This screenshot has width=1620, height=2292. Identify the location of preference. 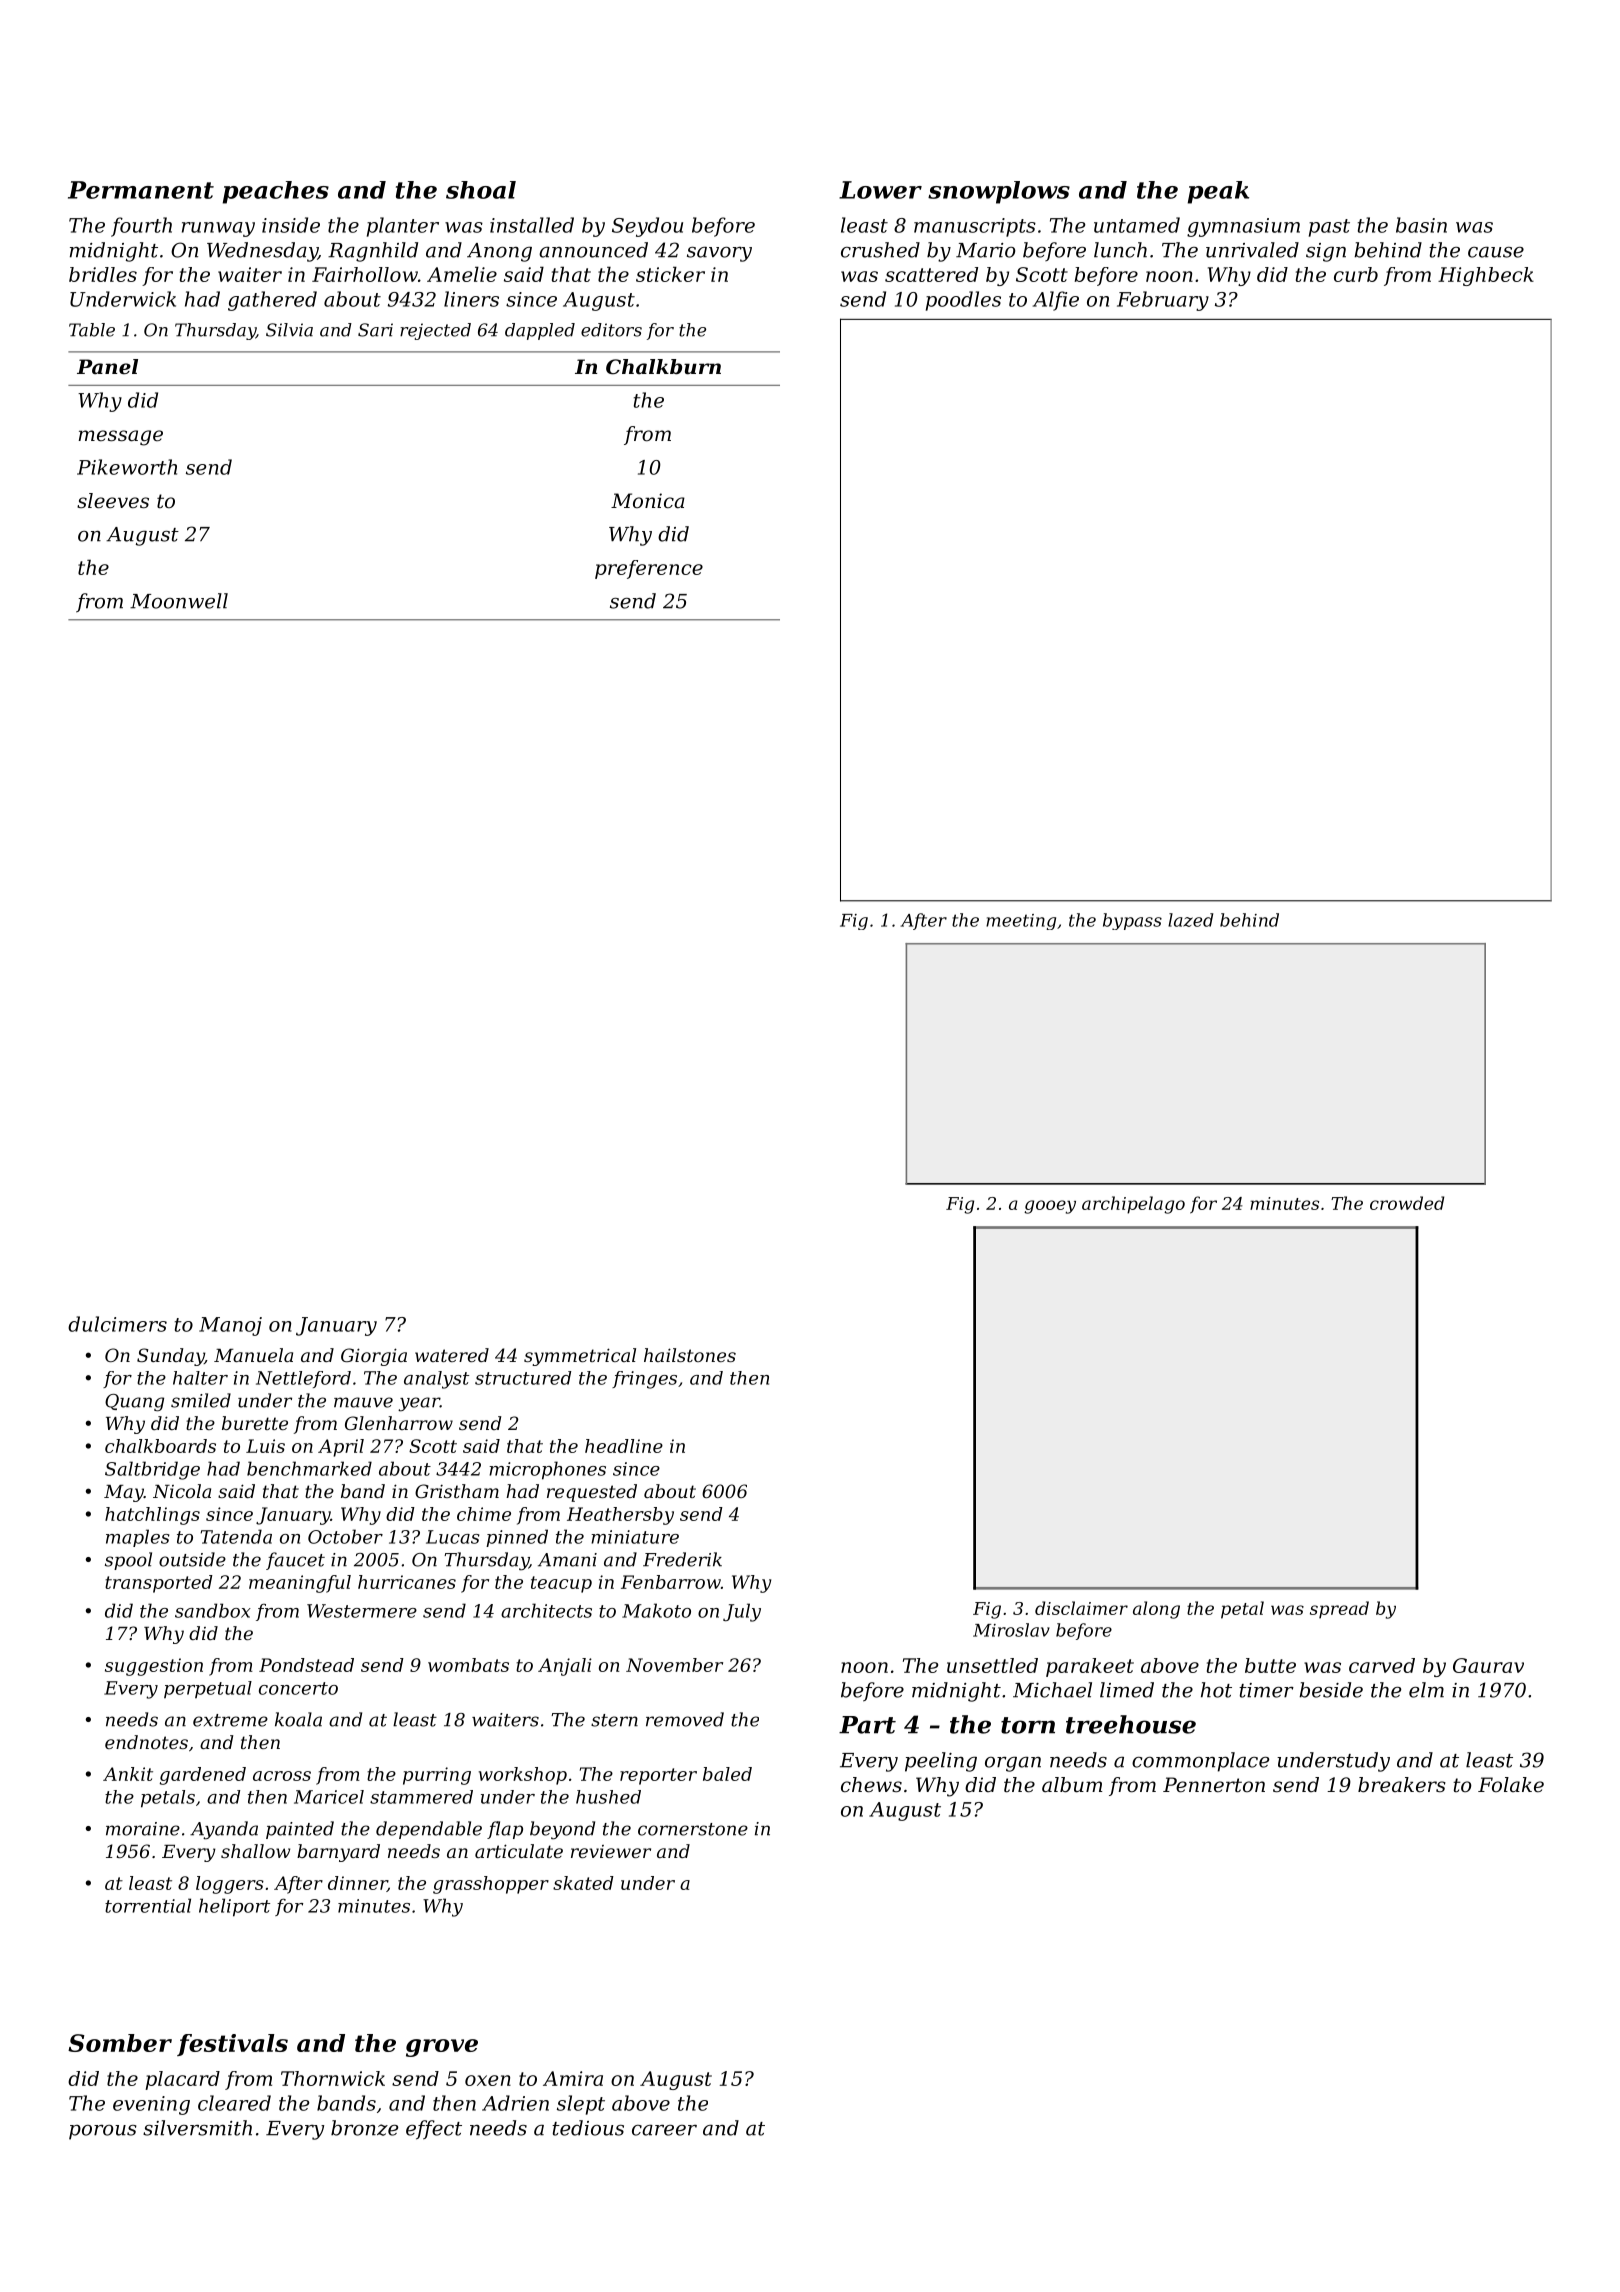
(649, 569).
